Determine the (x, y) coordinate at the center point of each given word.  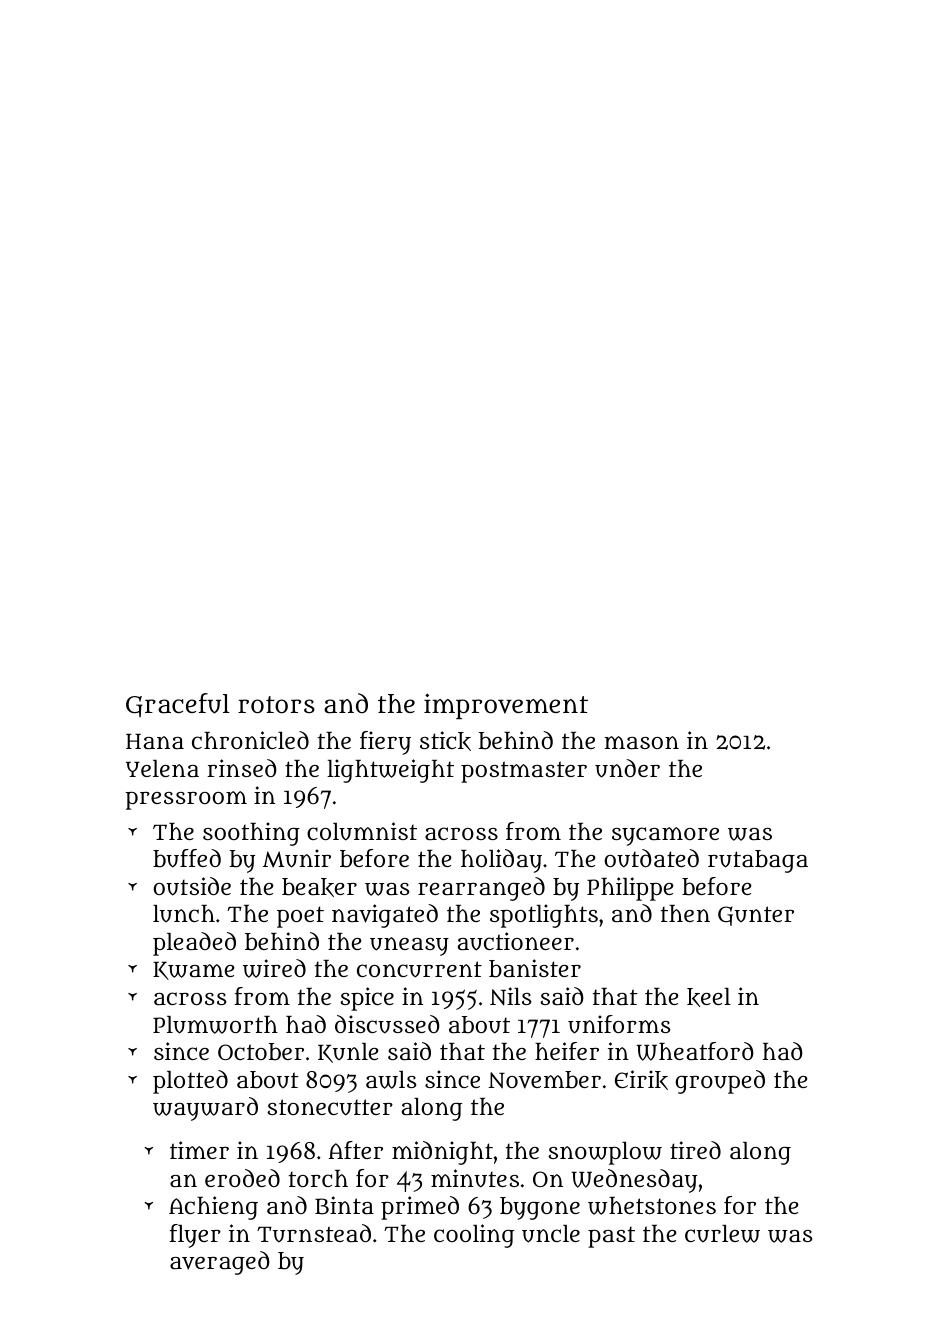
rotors (276, 704)
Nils (511, 996)
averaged (219, 1263)
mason (642, 742)
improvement (506, 706)
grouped (720, 1082)
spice (367, 999)
